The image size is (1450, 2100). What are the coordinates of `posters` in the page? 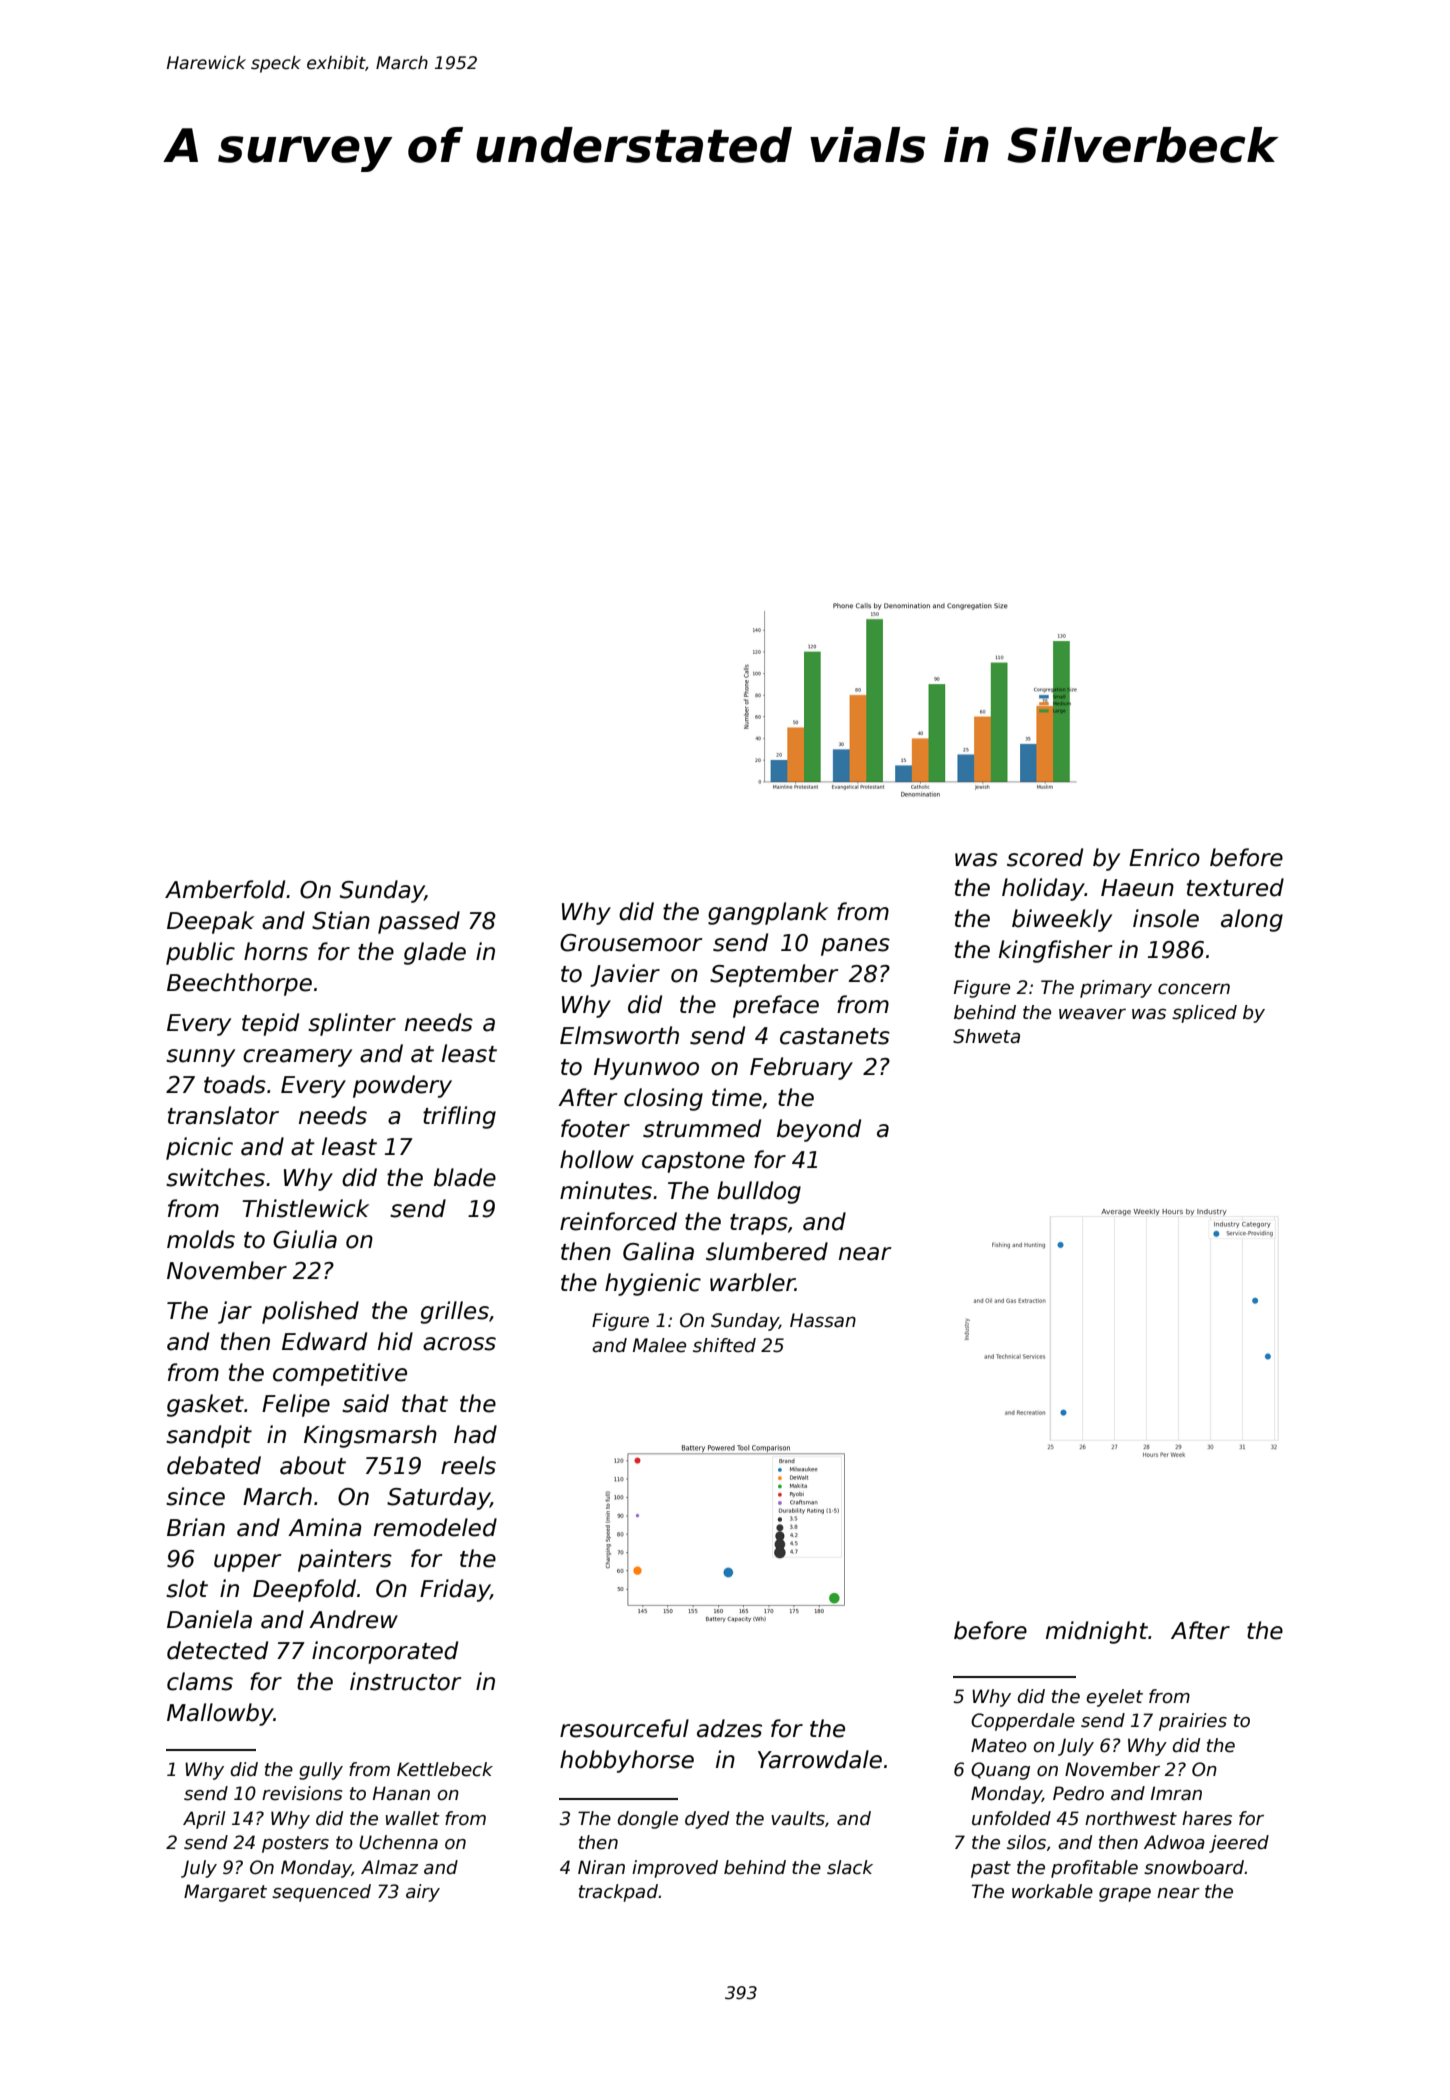 It's located at (295, 1844).
